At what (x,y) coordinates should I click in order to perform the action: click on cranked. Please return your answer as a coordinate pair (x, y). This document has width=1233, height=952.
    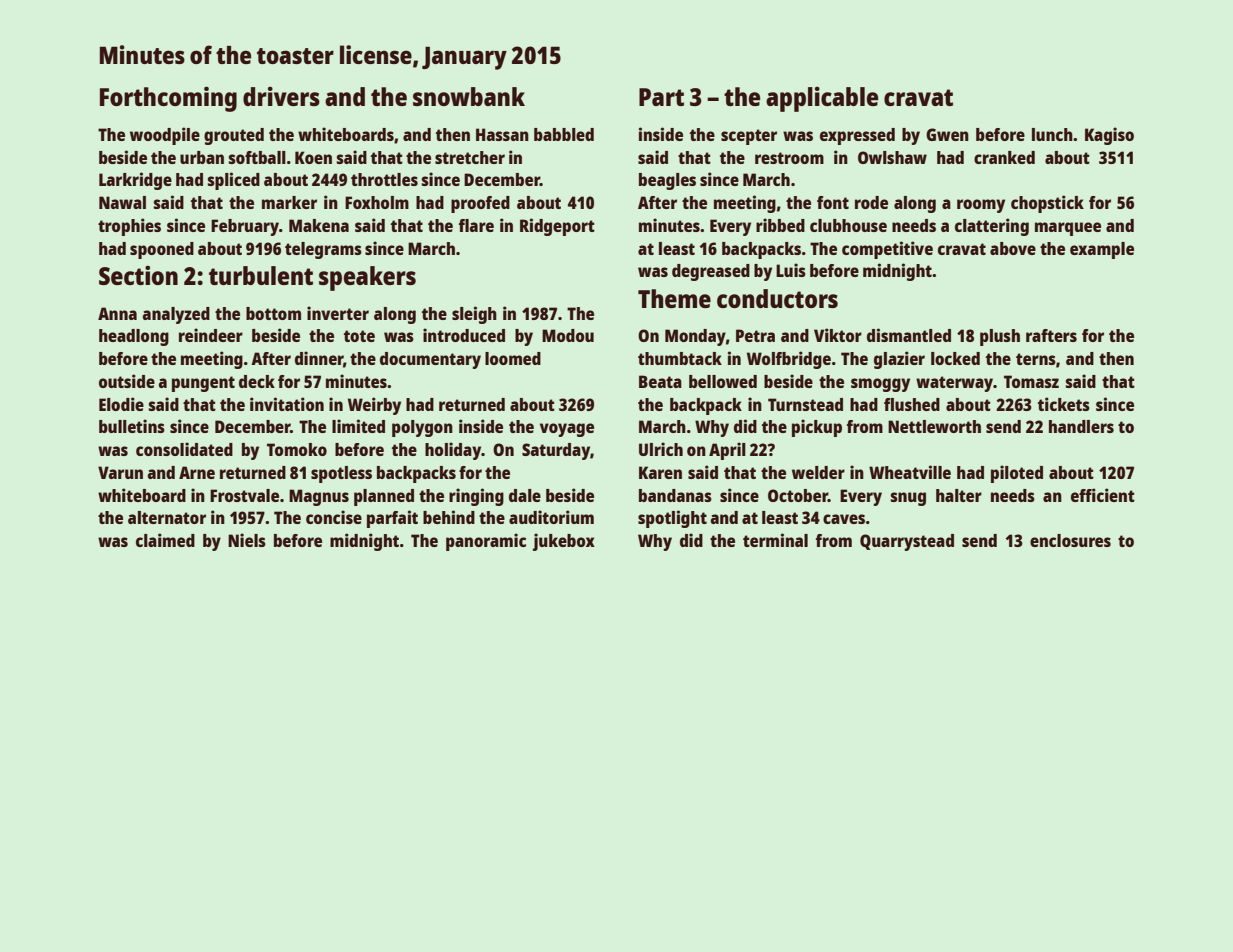
    Looking at the image, I should click on (1004, 157).
